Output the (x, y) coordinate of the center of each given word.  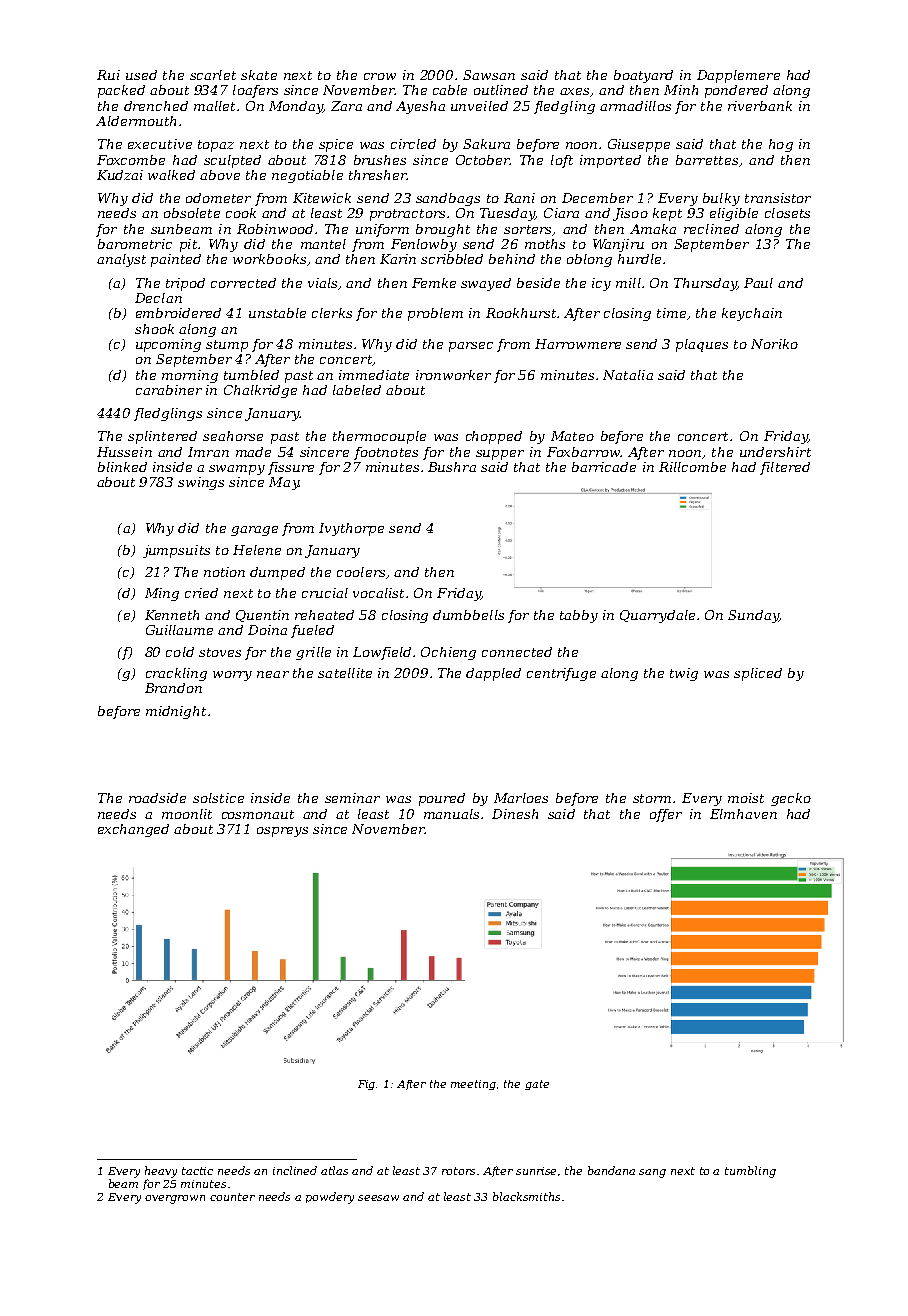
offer (666, 815)
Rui (108, 75)
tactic (197, 1171)
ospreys (282, 832)
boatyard (643, 76)
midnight (176, 712)
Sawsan (489, 75)
